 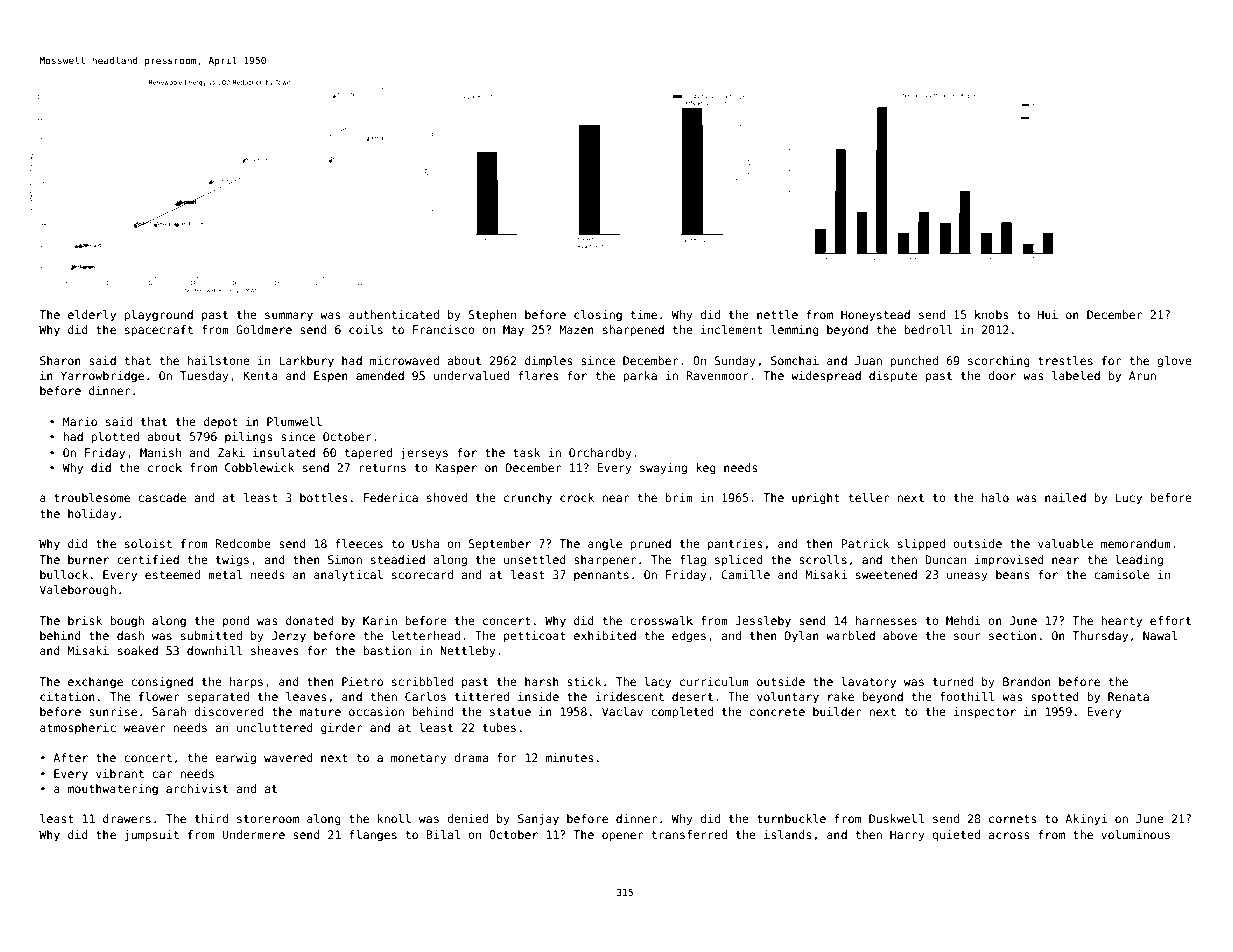 I want to click on Renata, so click(x=1128, y=696).
